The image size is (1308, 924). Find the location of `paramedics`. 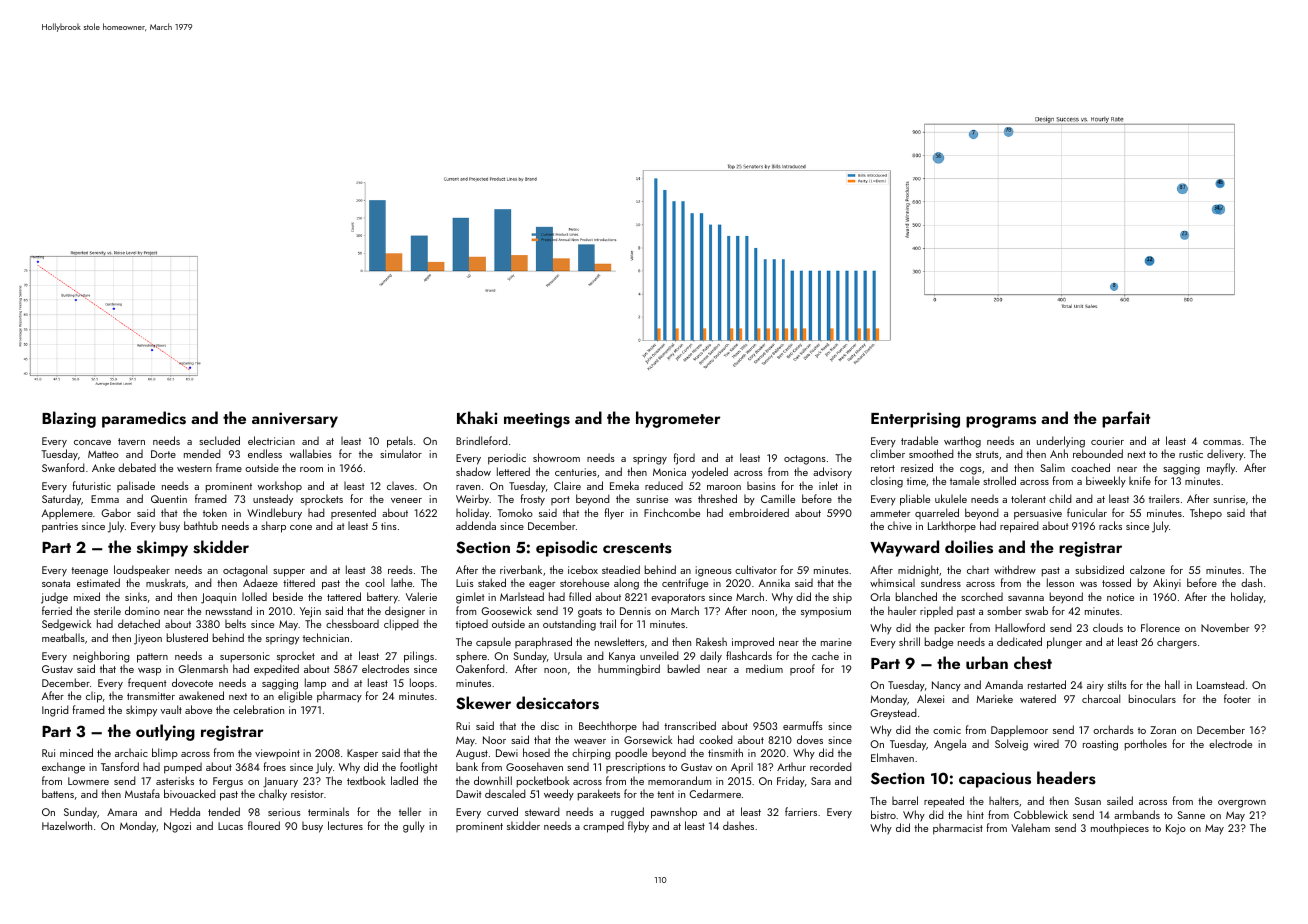

paramedics is located at coordinates (144, 419).
